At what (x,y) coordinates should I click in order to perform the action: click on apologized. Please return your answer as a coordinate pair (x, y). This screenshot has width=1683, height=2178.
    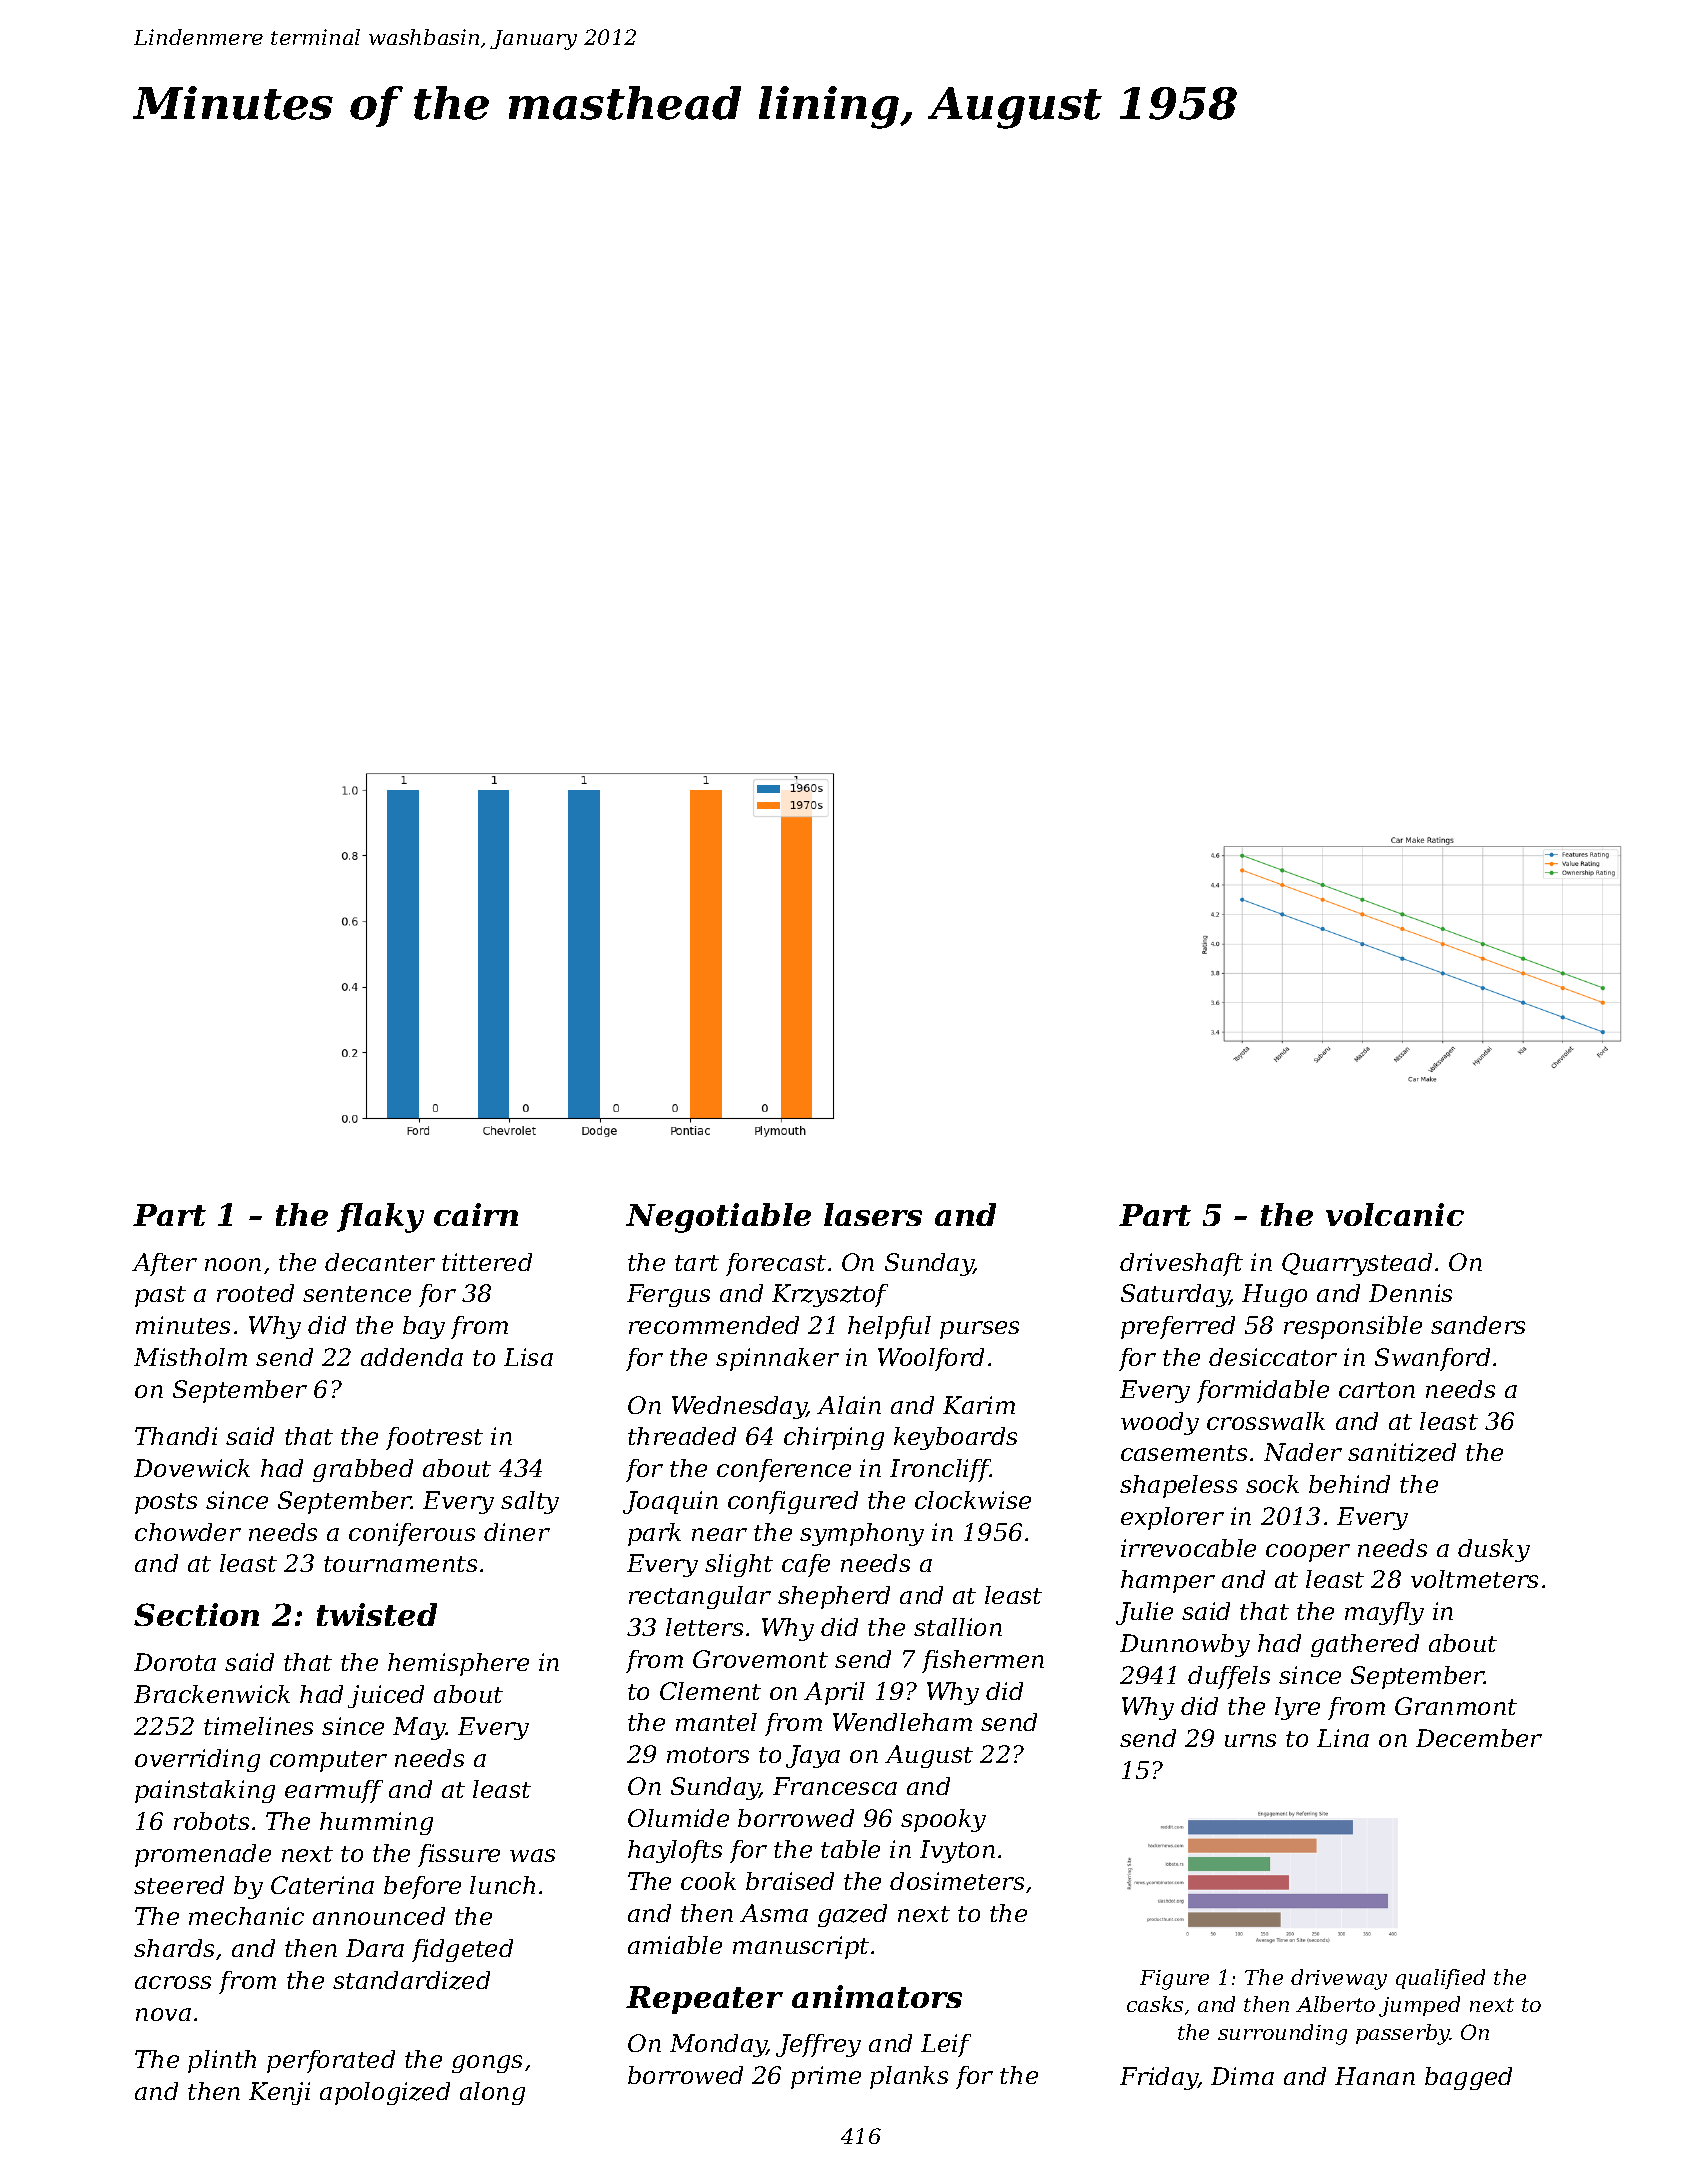
    Looking at the image, I should click on (385, 2093).
